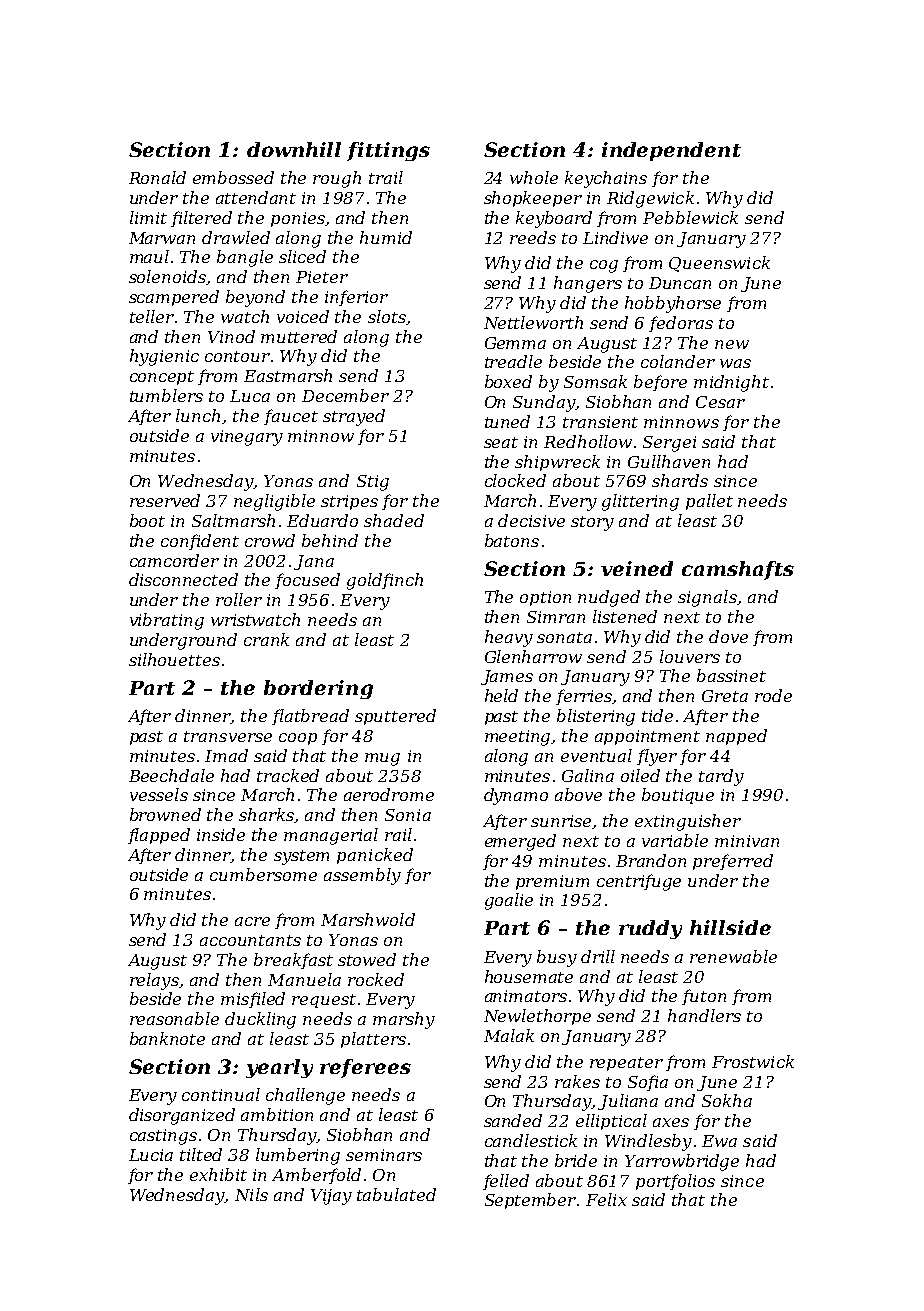 The image size is (924, 1311). What do you see at coordinates (167, 1038) in the screenshot?
I see `banknote` at bounding box center [167, 1038].
